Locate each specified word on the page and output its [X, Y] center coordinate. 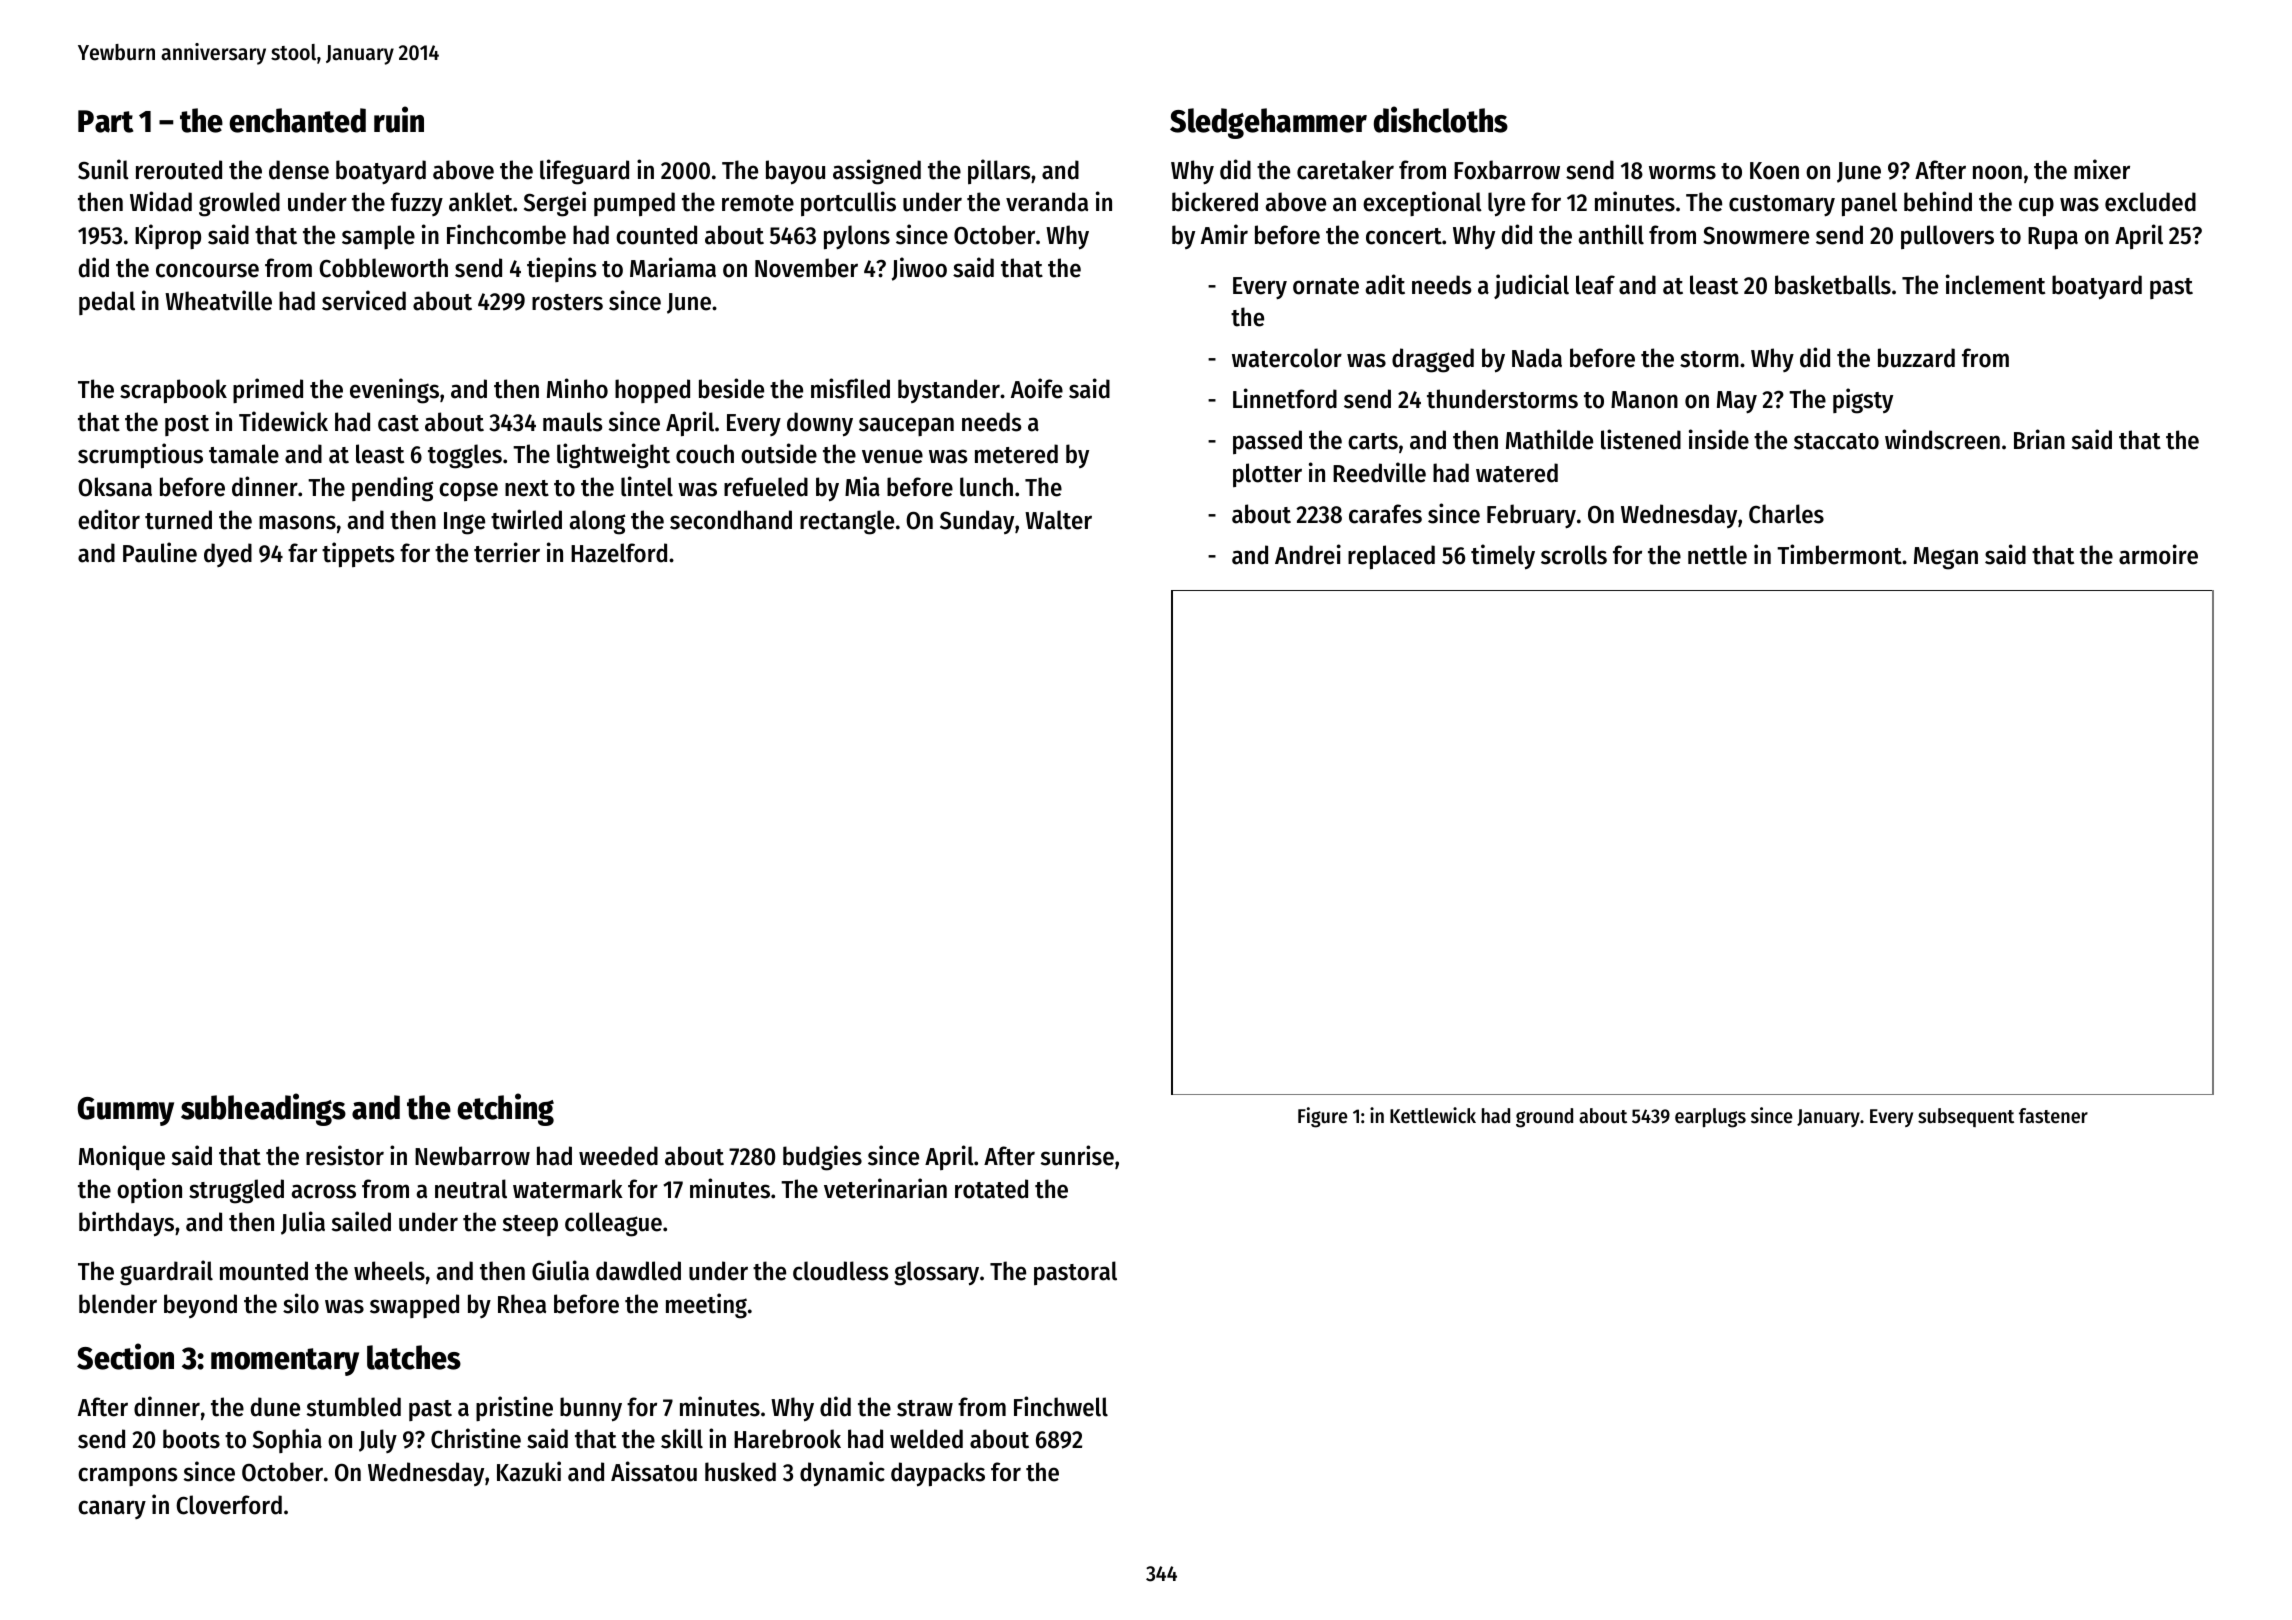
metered [1016, 454]
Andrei [1308, 554]
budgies [822, 1158]
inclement [1995, 284]
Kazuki [529, 1471]
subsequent [1966, 1117]
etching [505, 1109]
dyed [228, 555]
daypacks [938, 1474]
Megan [1946, 558]
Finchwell [1061, 1406]
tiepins [562, 269]
